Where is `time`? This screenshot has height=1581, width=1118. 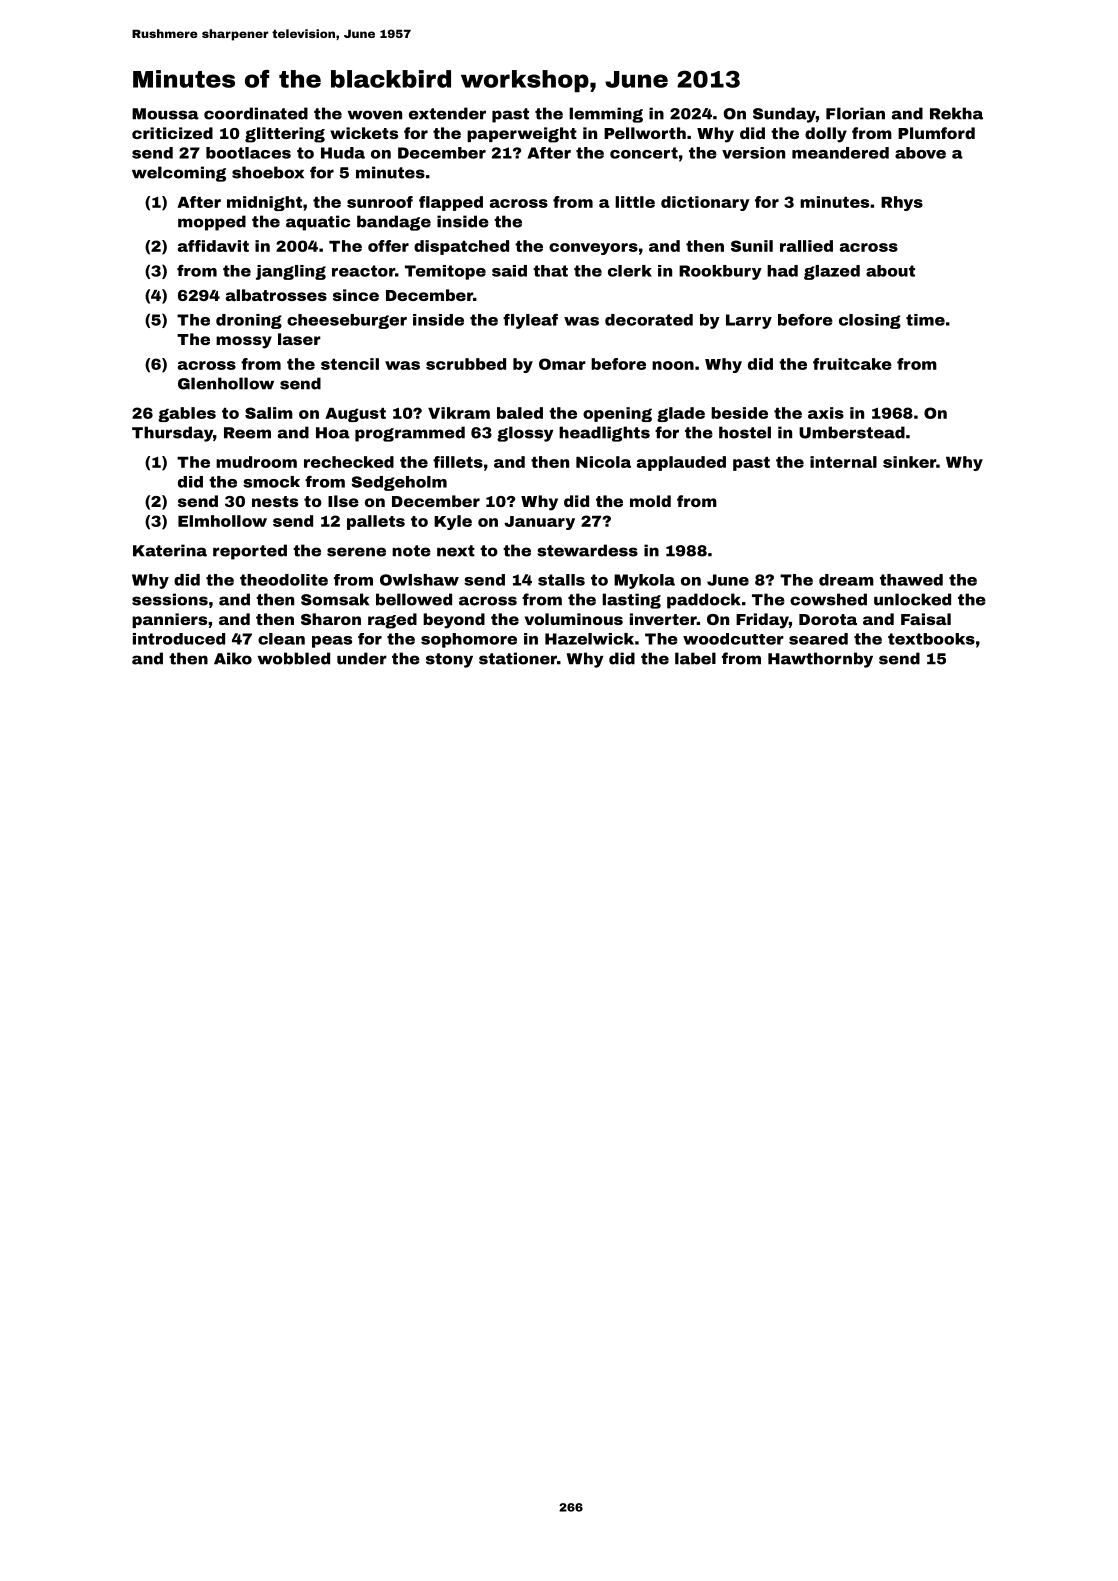 time is located at coordinates (925, 320).
